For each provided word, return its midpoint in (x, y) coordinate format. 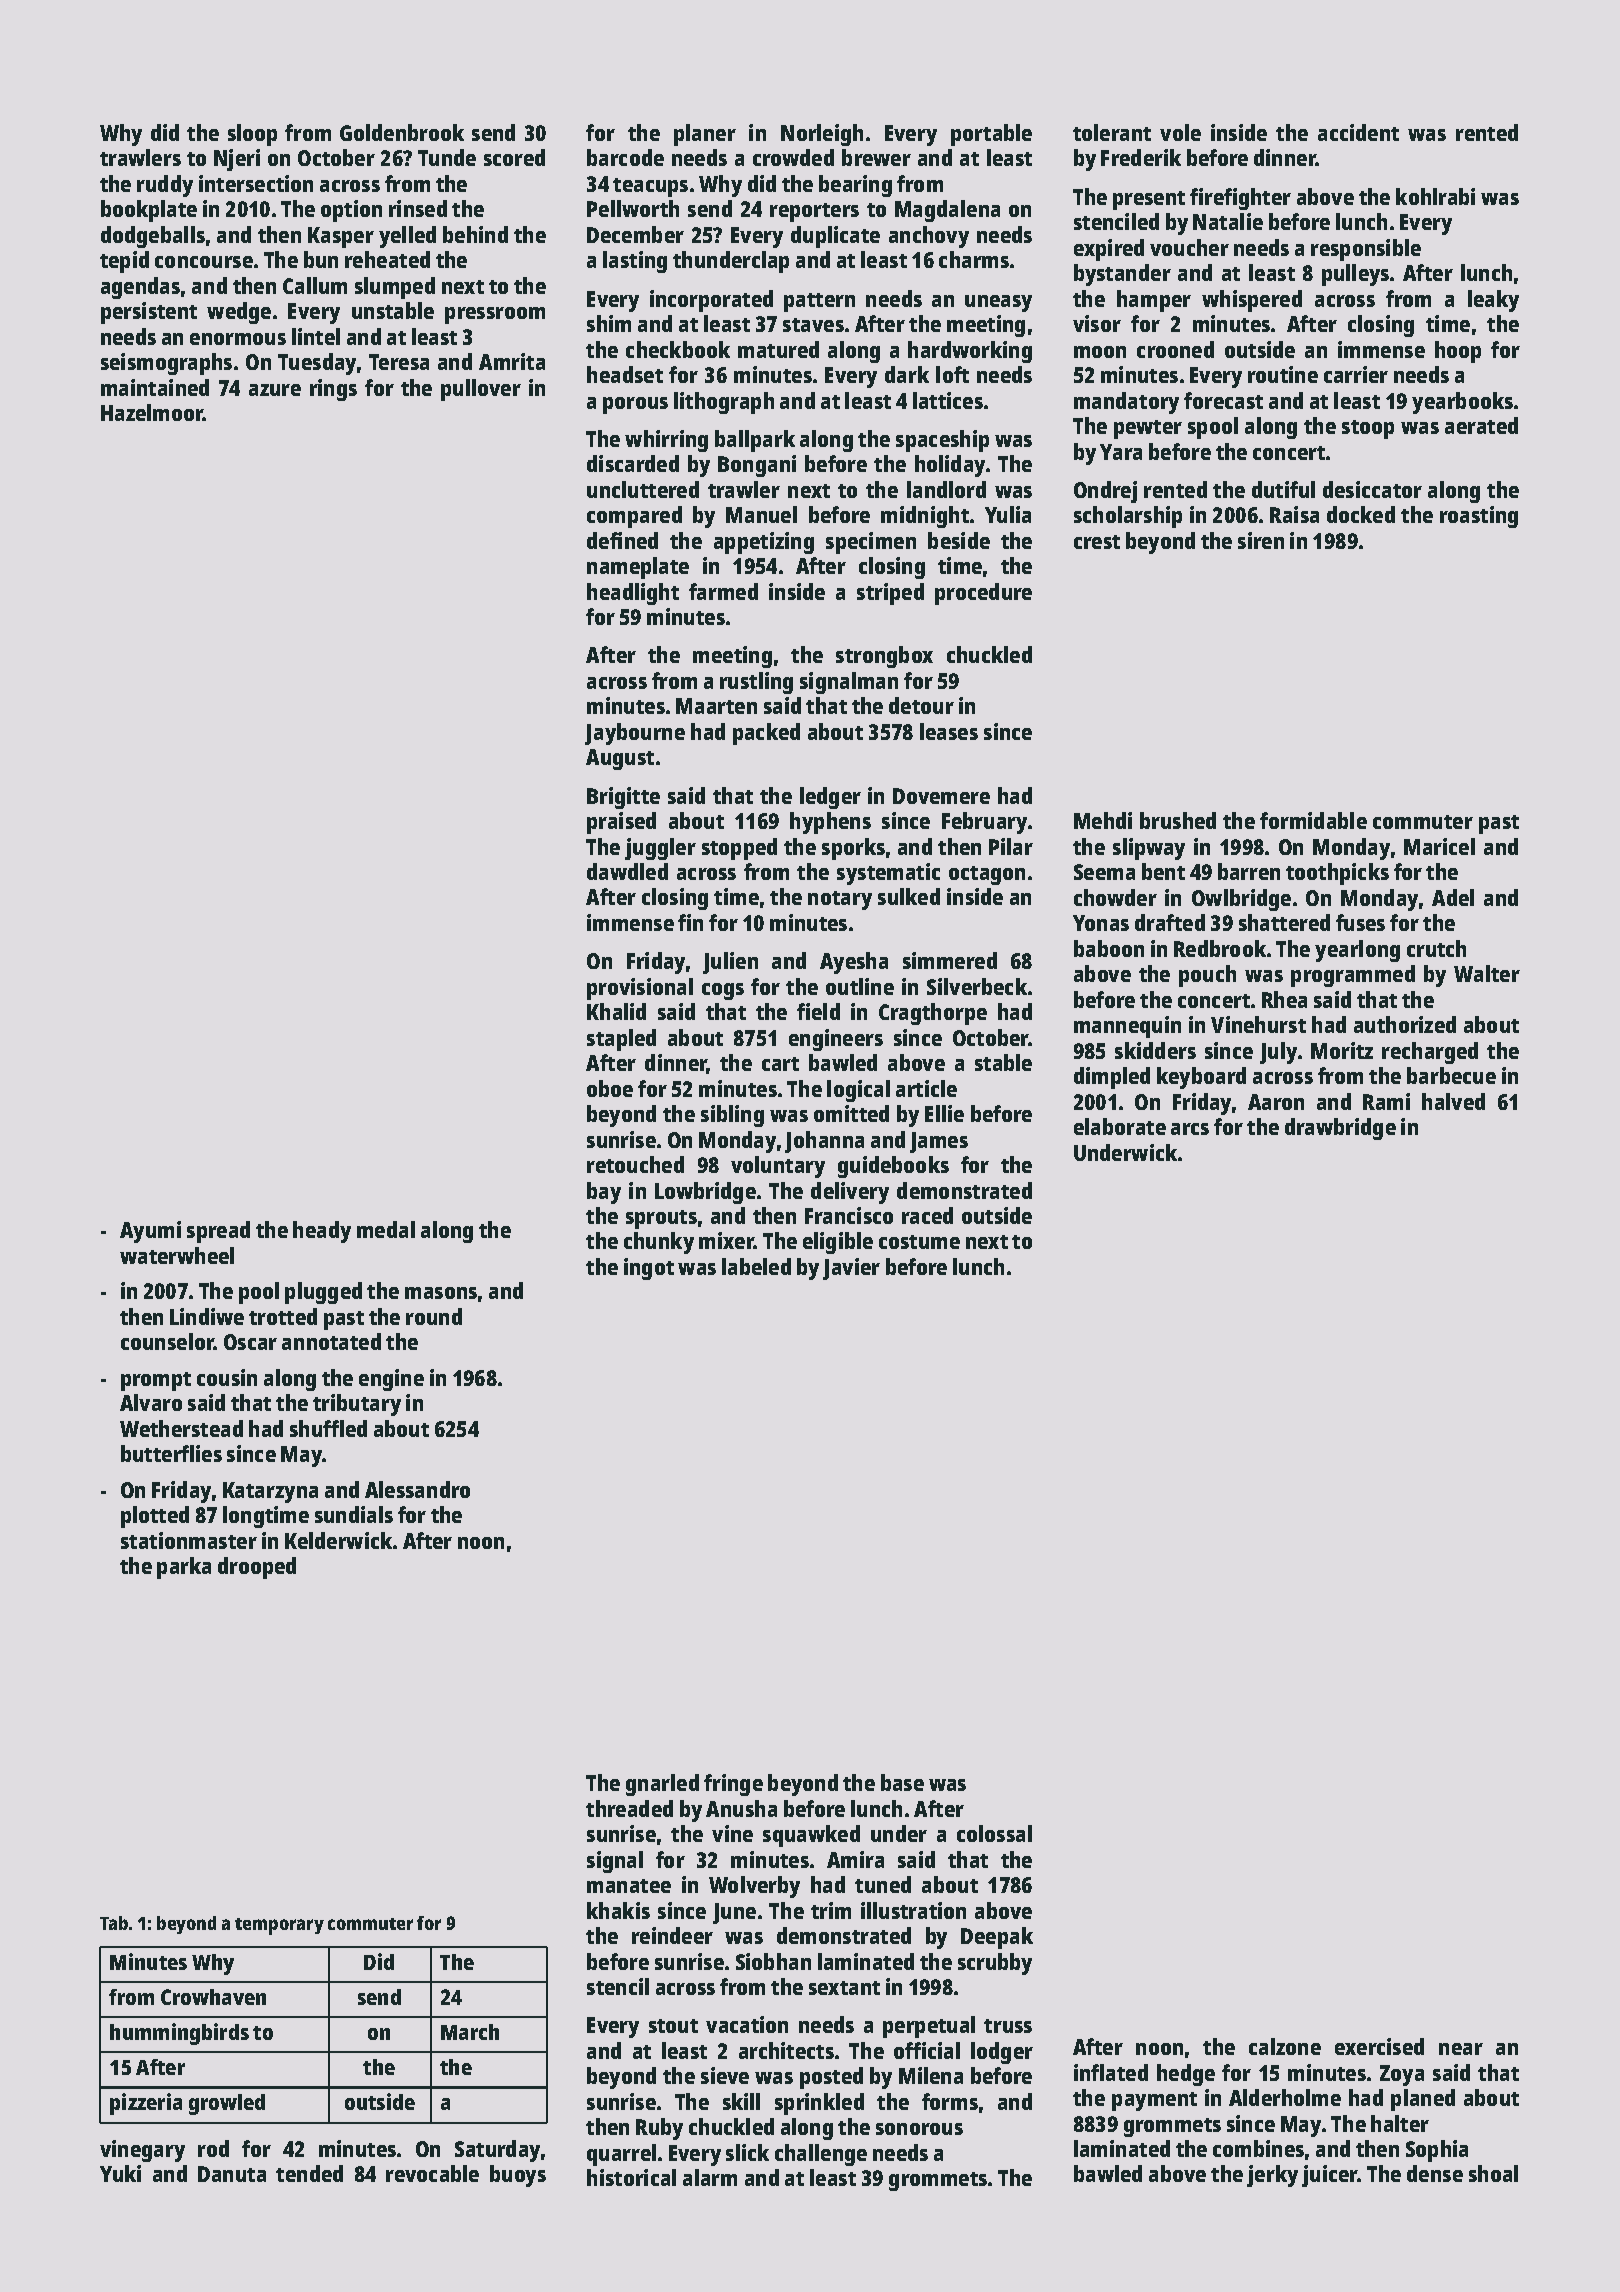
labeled (756, 1266)
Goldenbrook (402, 132)
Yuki (120, 2173)
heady (322, 1232)
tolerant (1112, 132)
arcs (1190, 1129)
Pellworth (633, 208)
